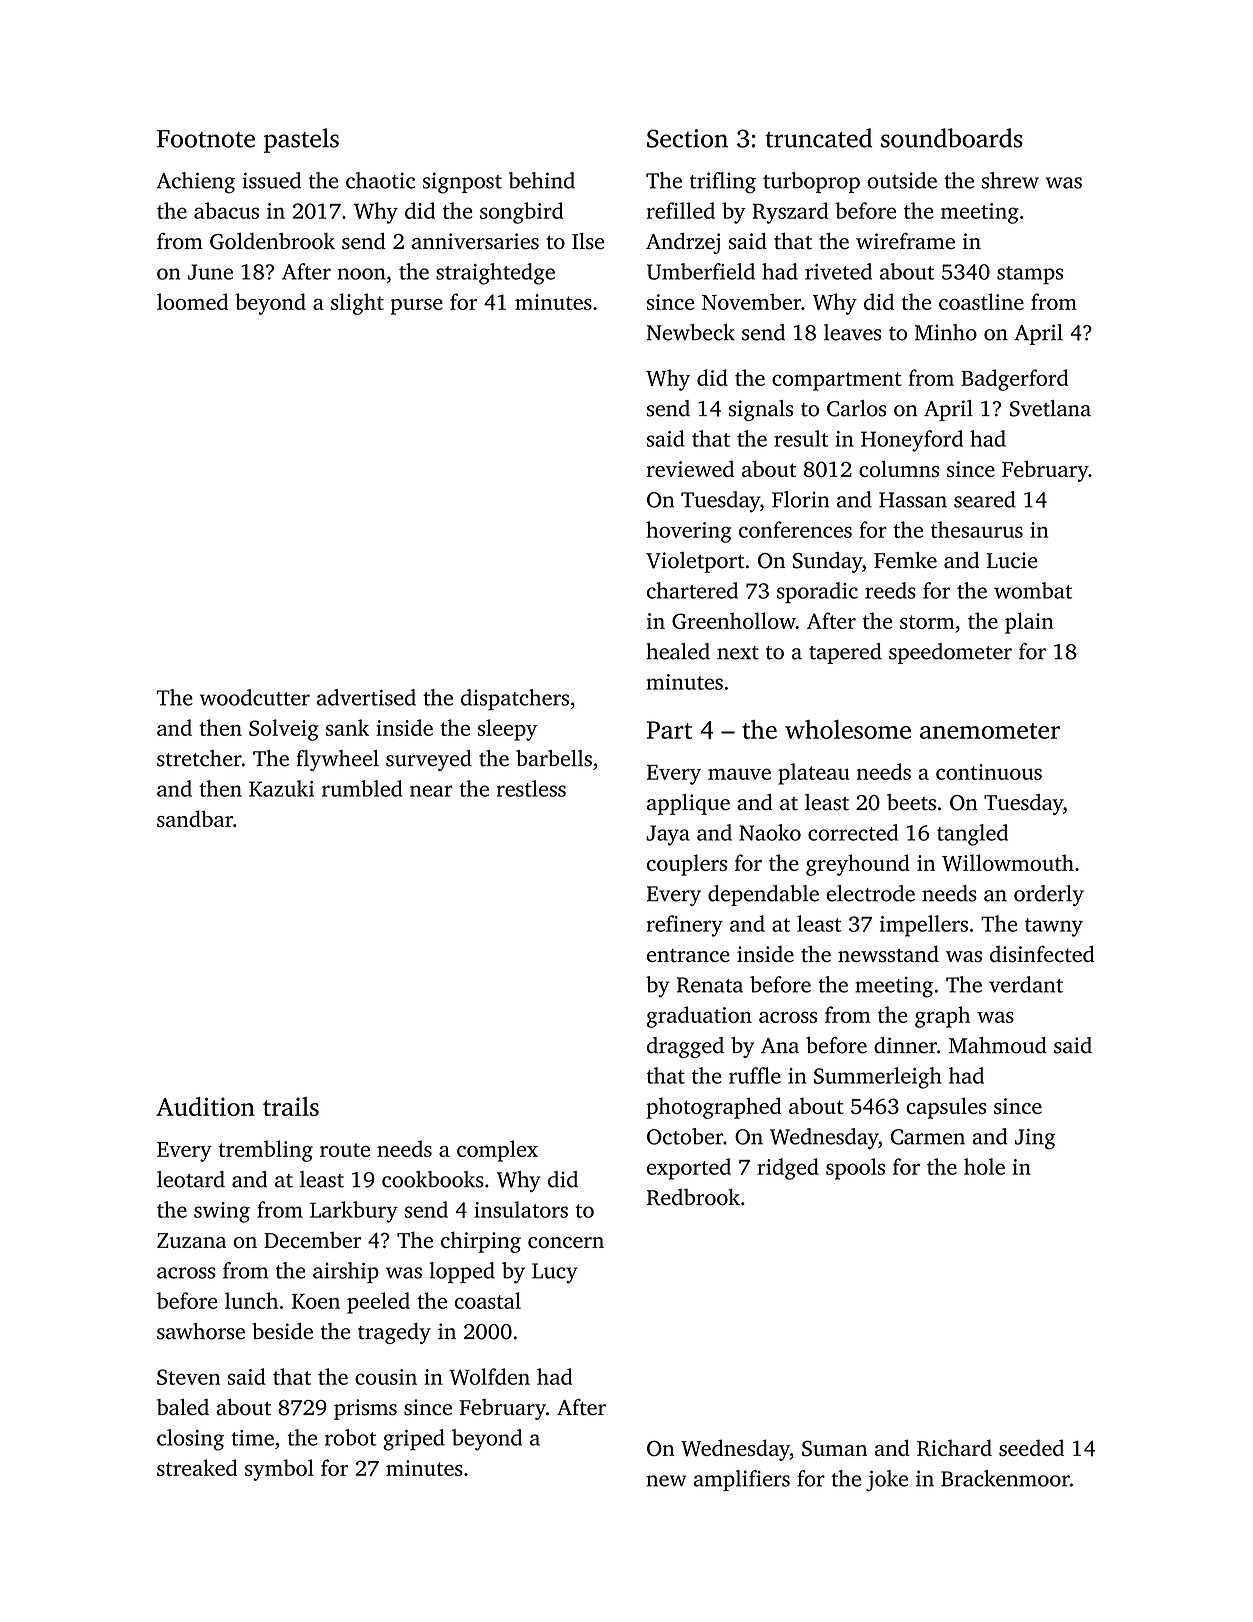 The image size is (1253, 1622). Describe the element at coordinates (195, 818) in the image. I see `sandbar` at that location.
